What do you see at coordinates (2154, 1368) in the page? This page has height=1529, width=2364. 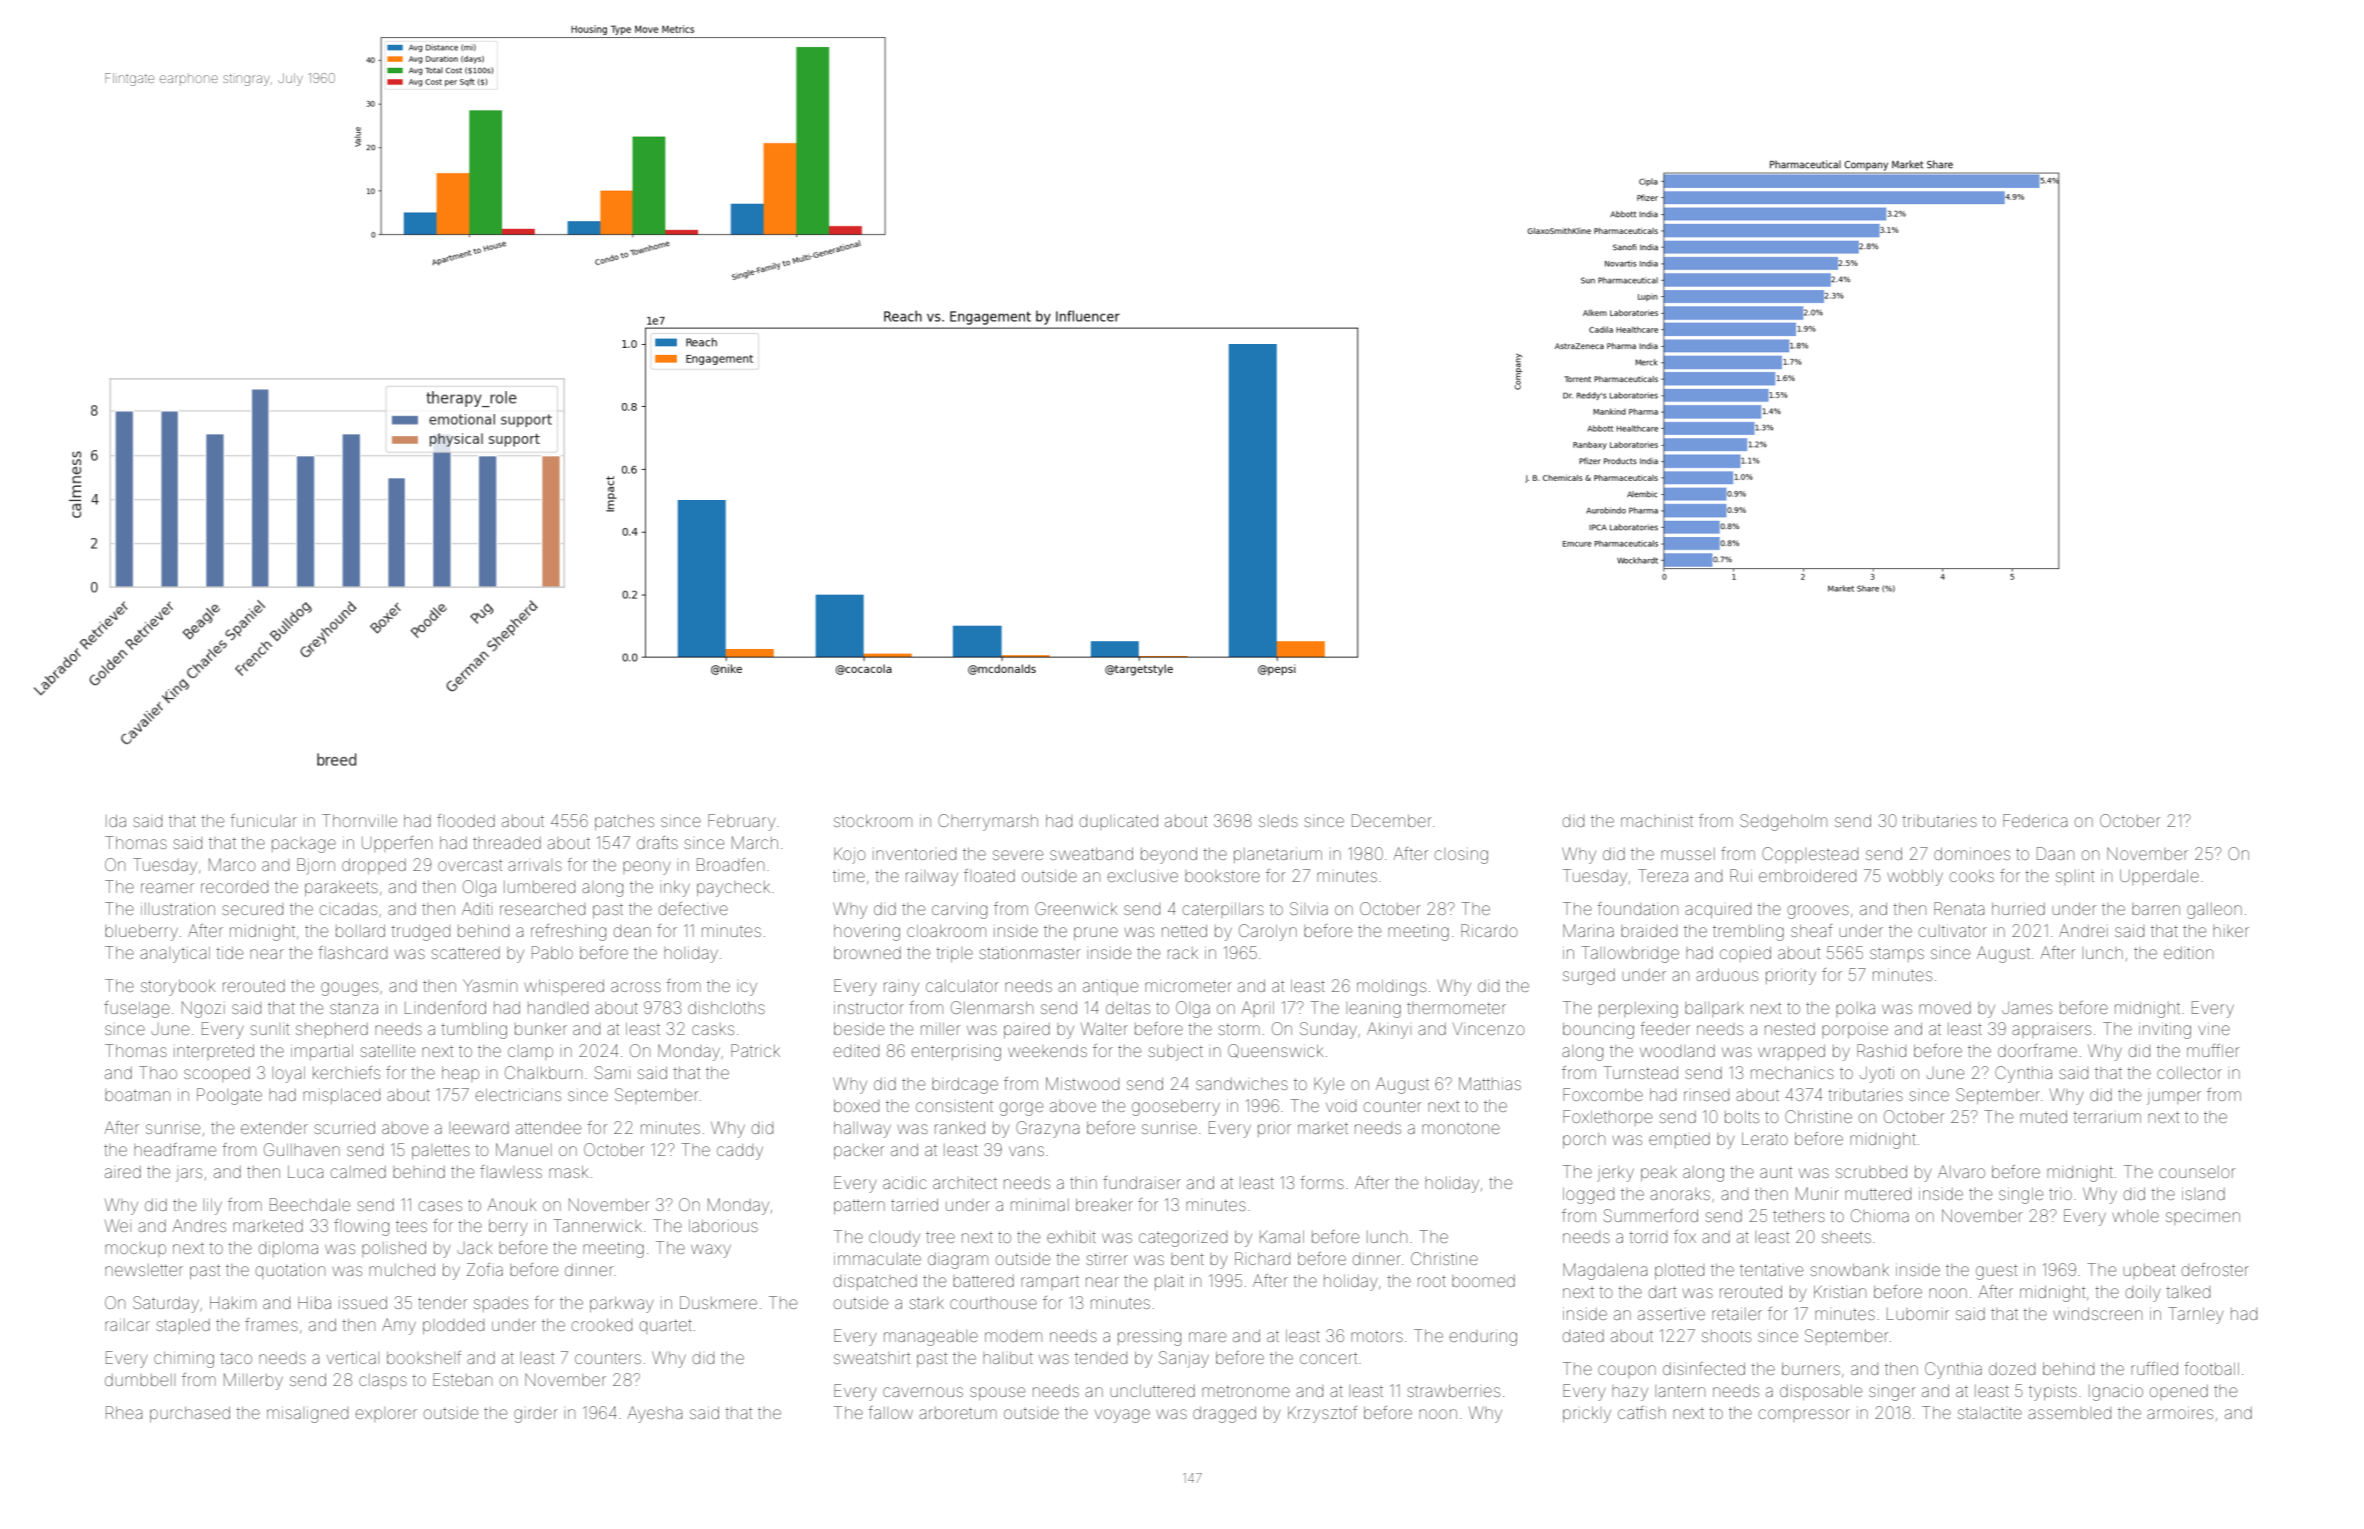 I see `ruffled` at bounding box center [2154, 1368].
